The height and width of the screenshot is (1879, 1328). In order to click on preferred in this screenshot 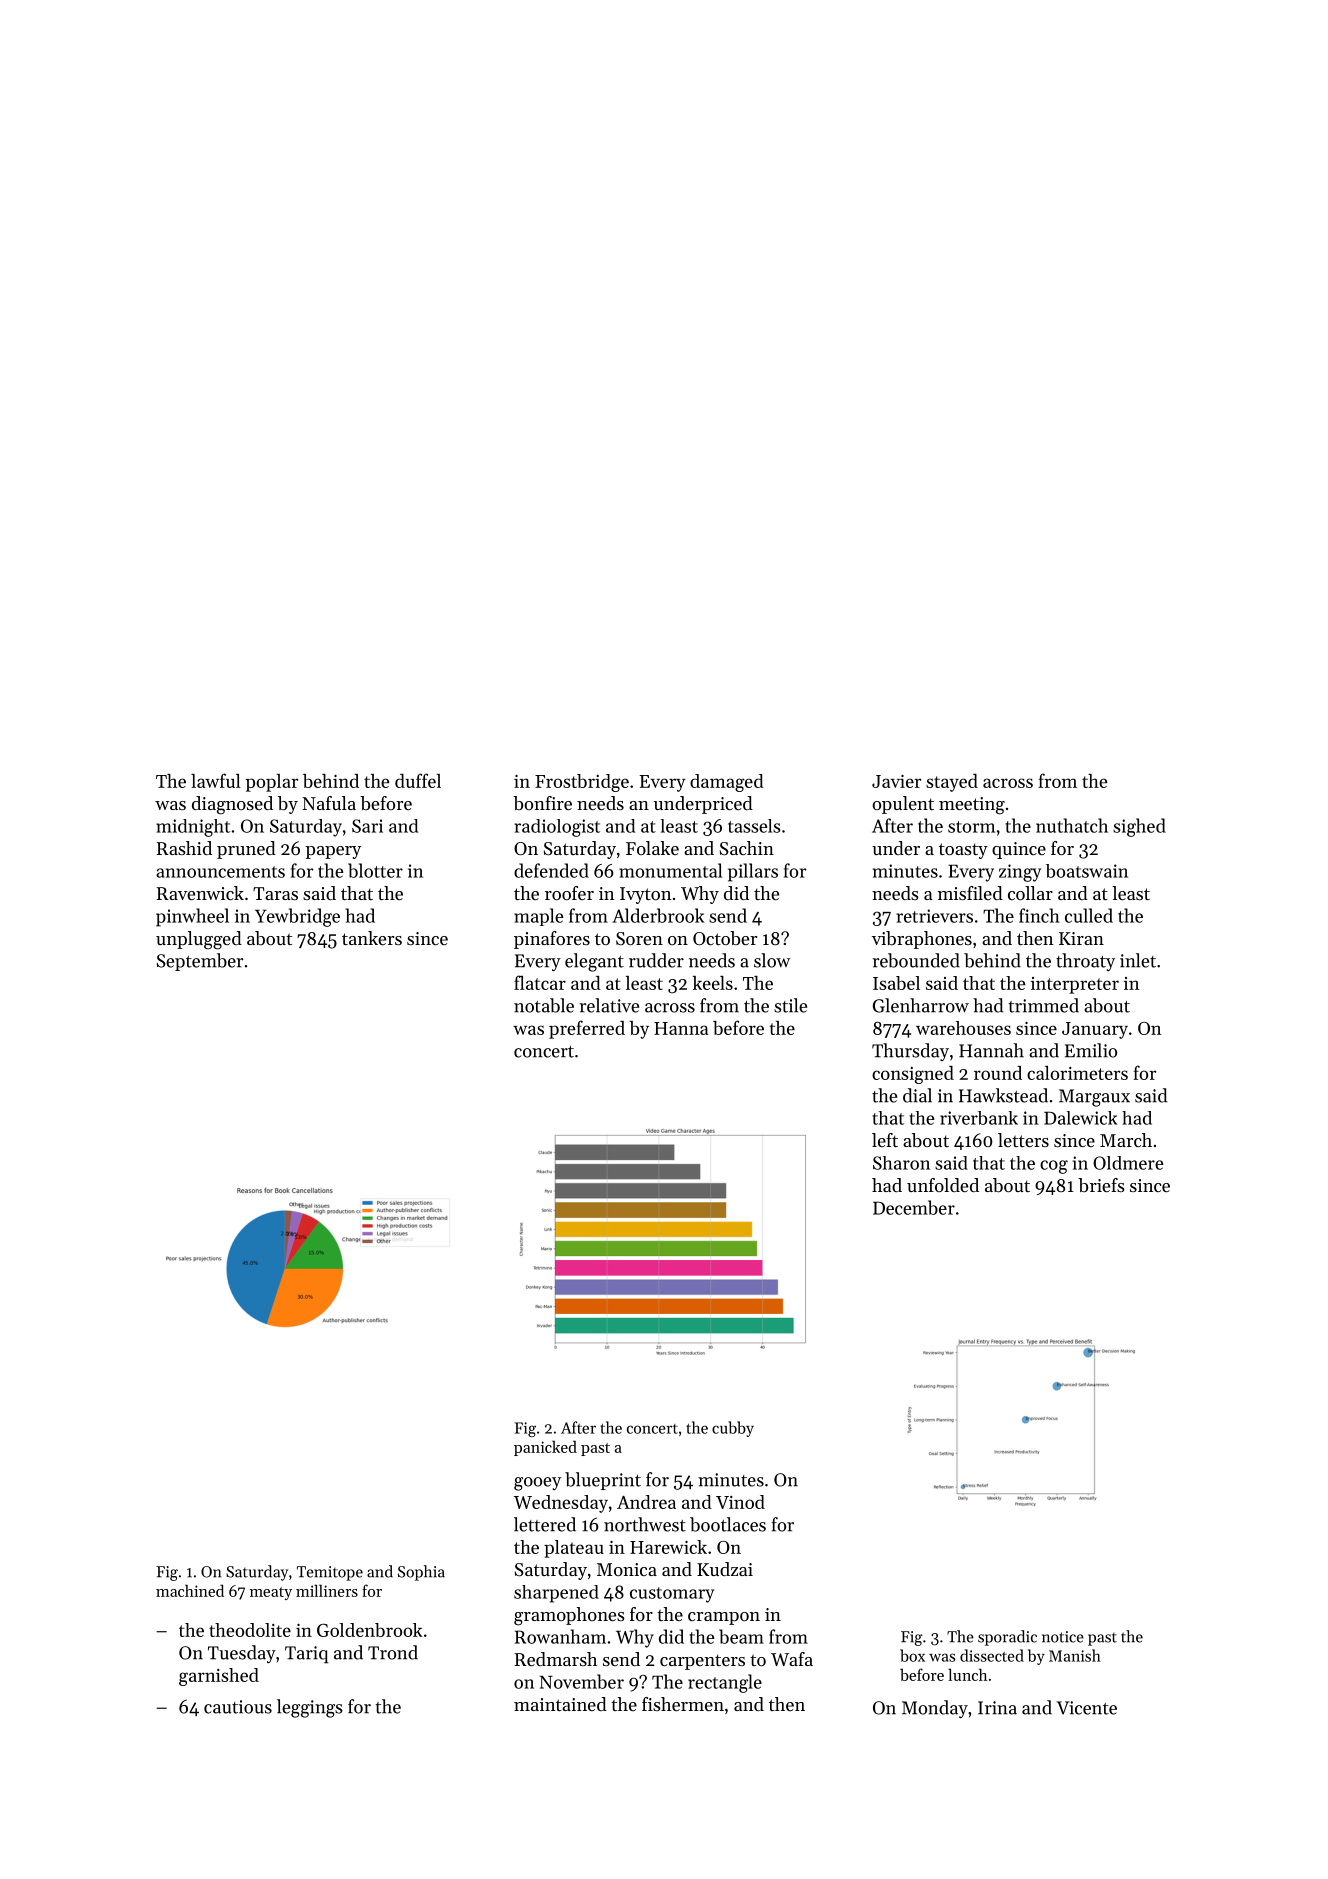, I will do `click(587, 1029)`.
